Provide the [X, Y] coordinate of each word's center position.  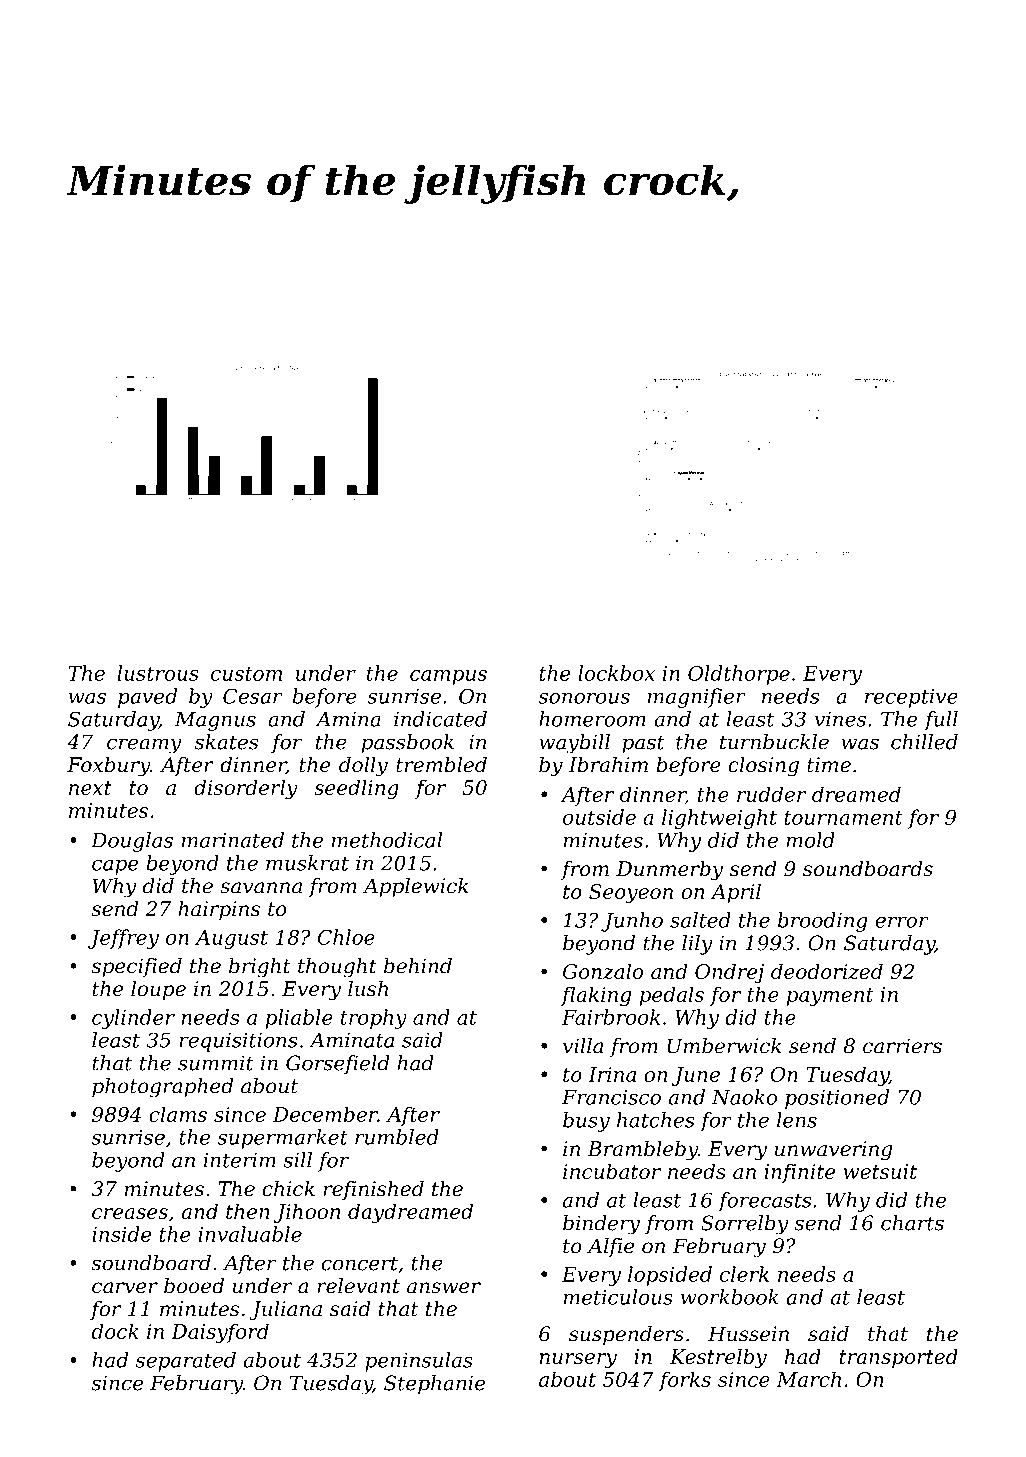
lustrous [158, 673]
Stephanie [434, 1385]
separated [185, 1362]
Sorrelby [744, 1225]
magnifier [697, 698]
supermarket [283, 1139]
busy [586, 1122]
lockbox [616, 673]
